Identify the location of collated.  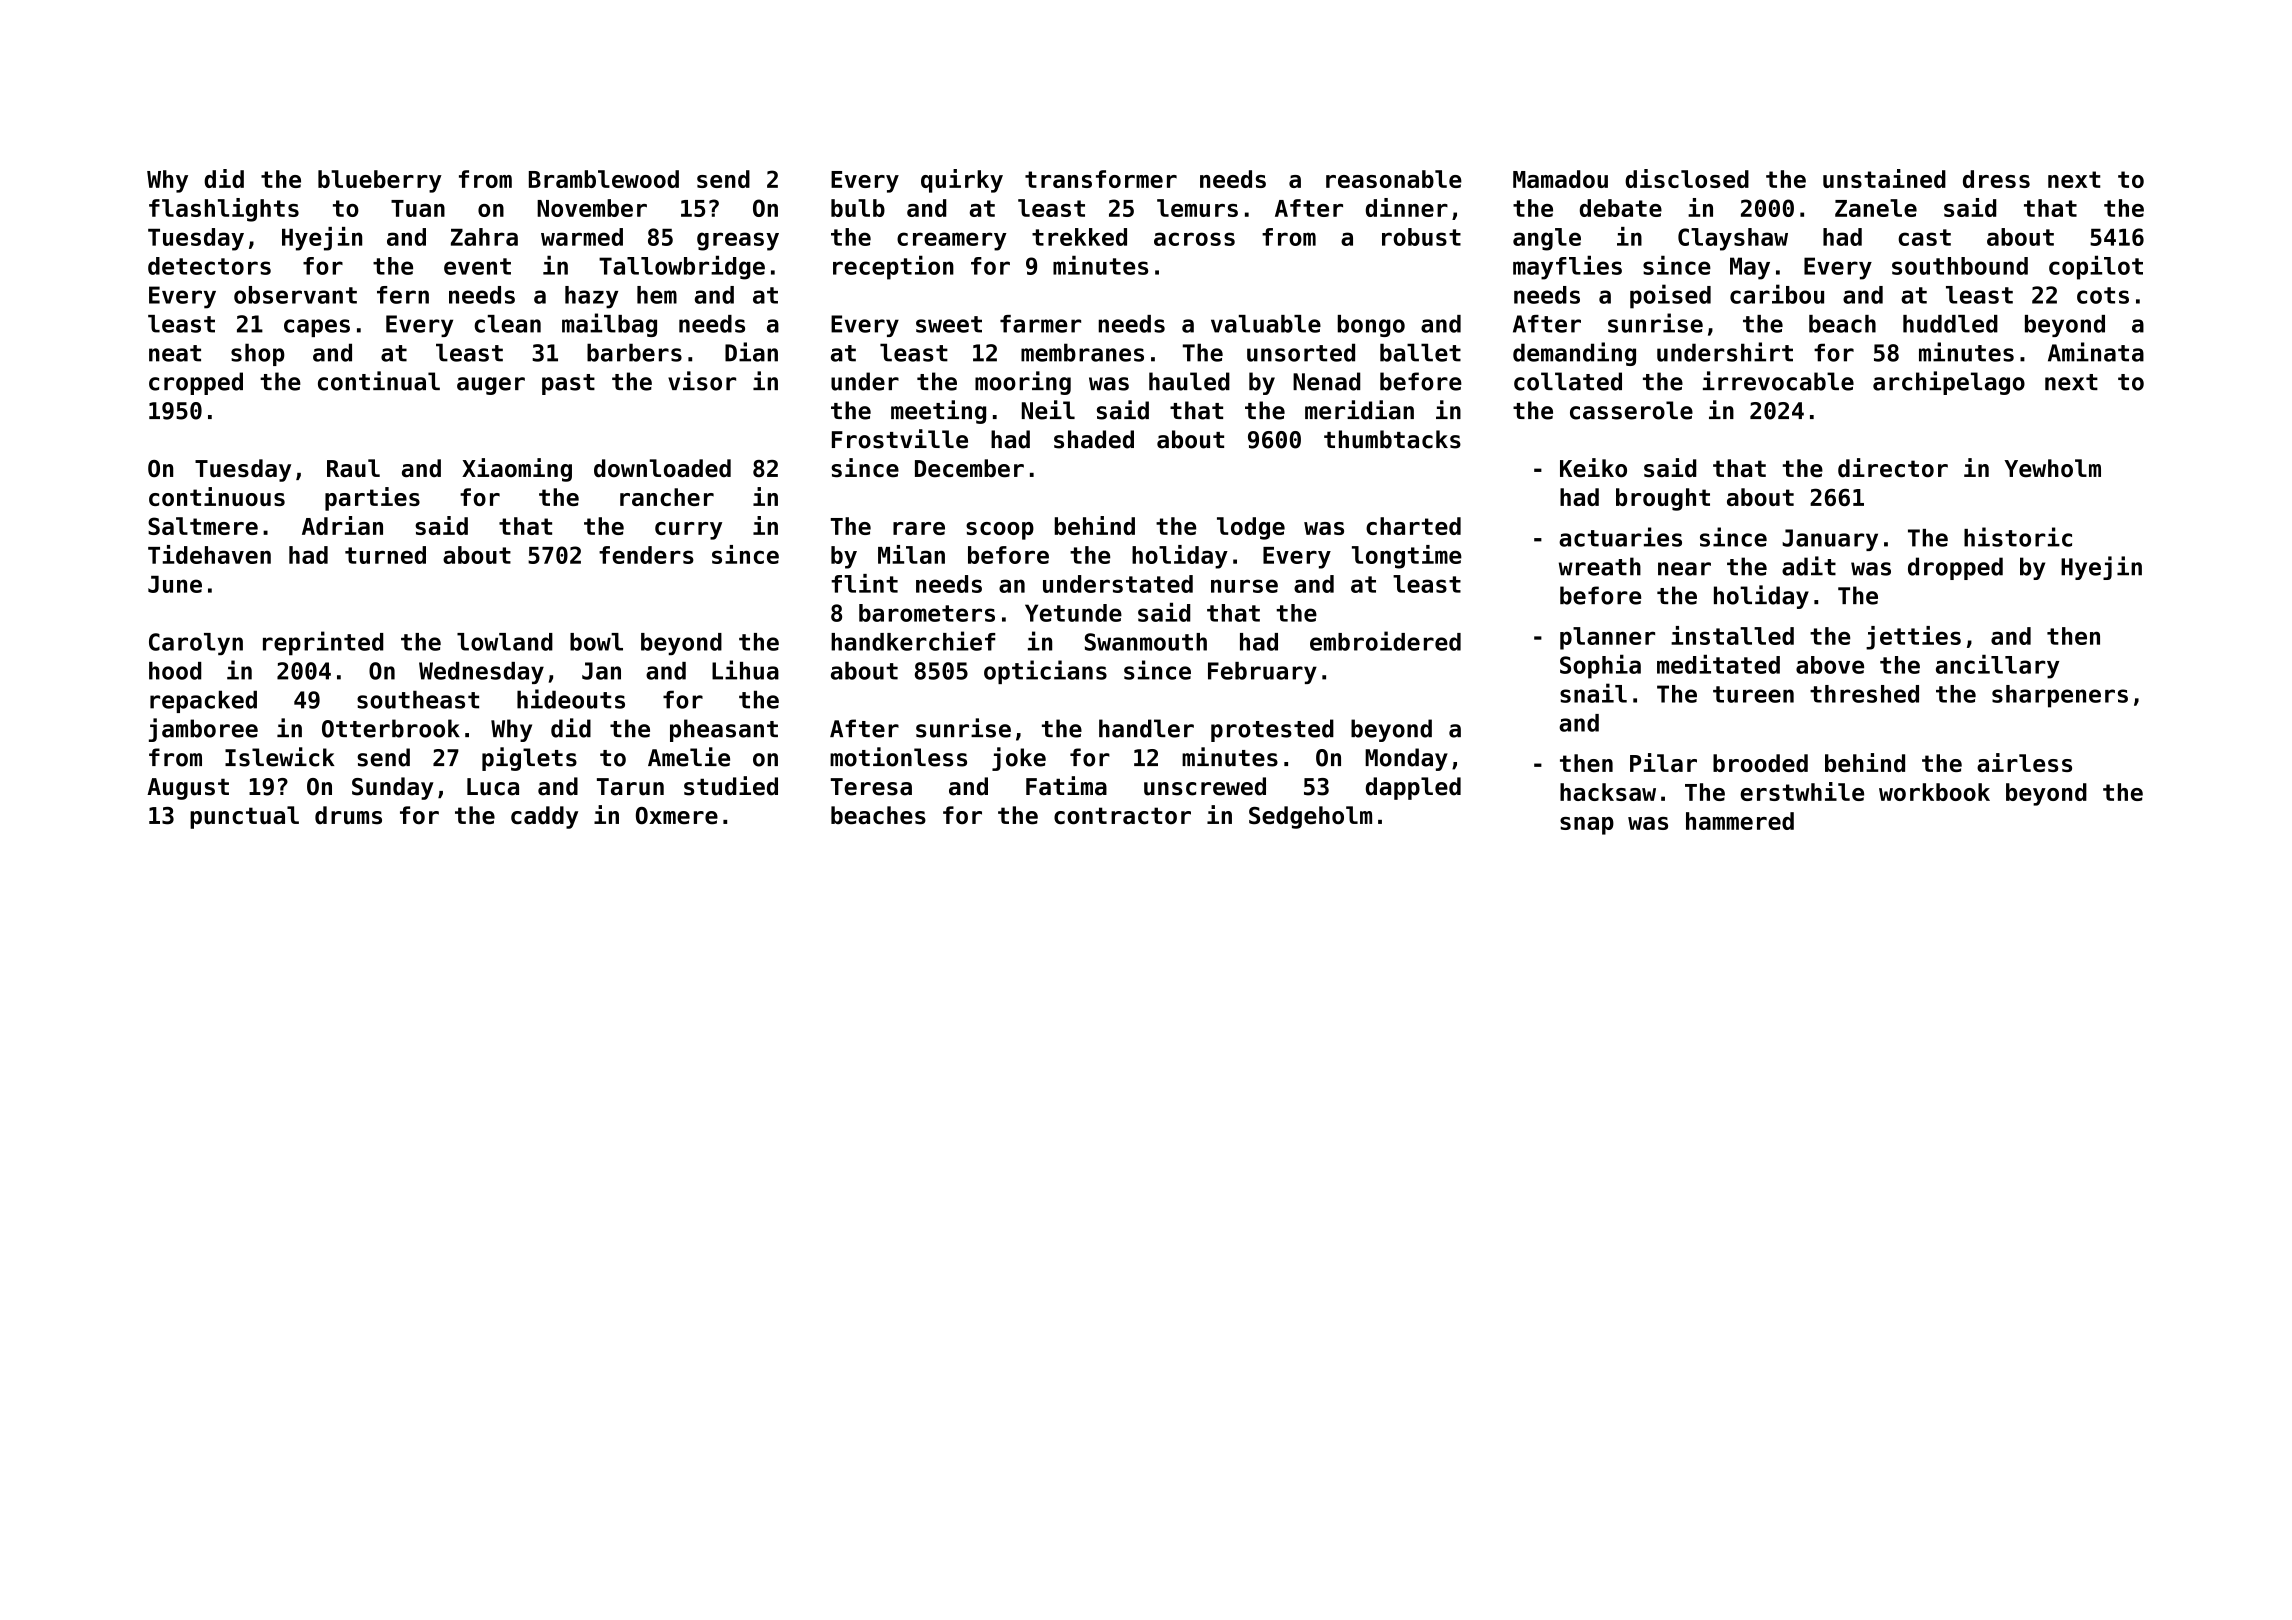
(1568, 381).
